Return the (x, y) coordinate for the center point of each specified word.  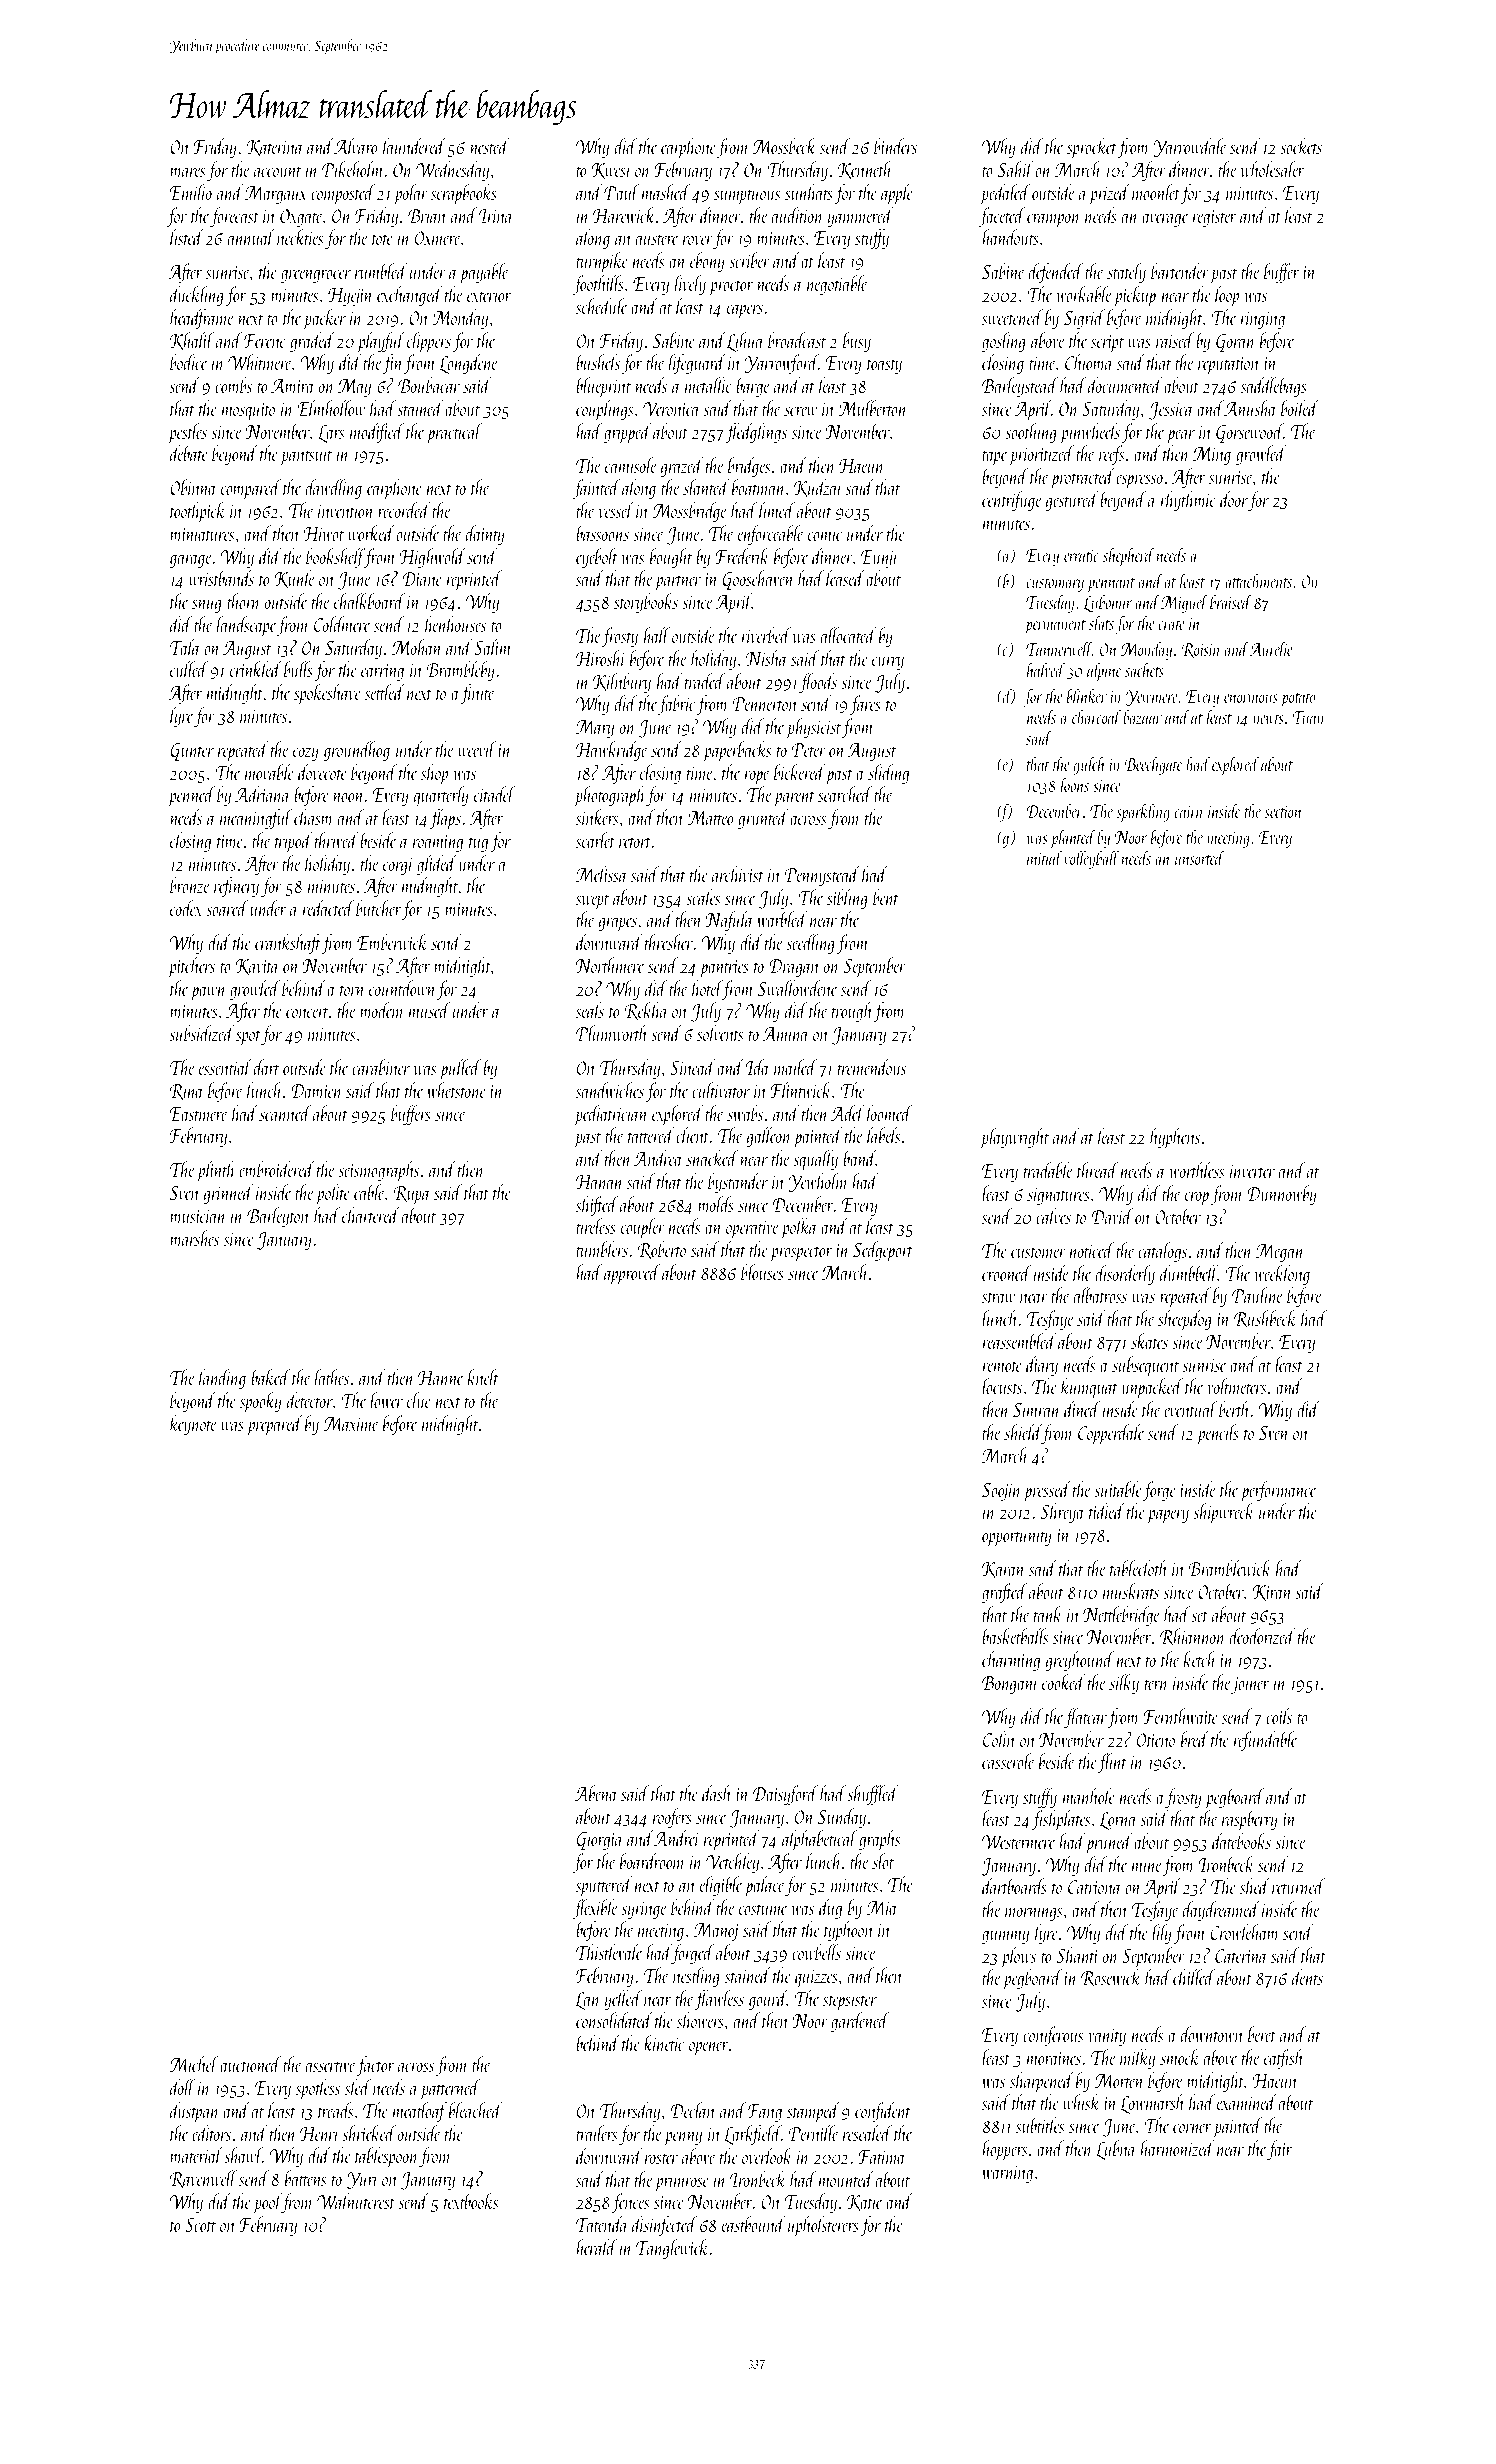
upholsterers (823, 2226)
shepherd (1129, 556)
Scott (200, 2225)
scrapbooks (464, 194)
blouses (762, 1272)
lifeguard (697, 364)
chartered (371, 1215)
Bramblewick (1230, 1568)
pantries (724, 968)
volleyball (1091, 859)
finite (477, 694)
